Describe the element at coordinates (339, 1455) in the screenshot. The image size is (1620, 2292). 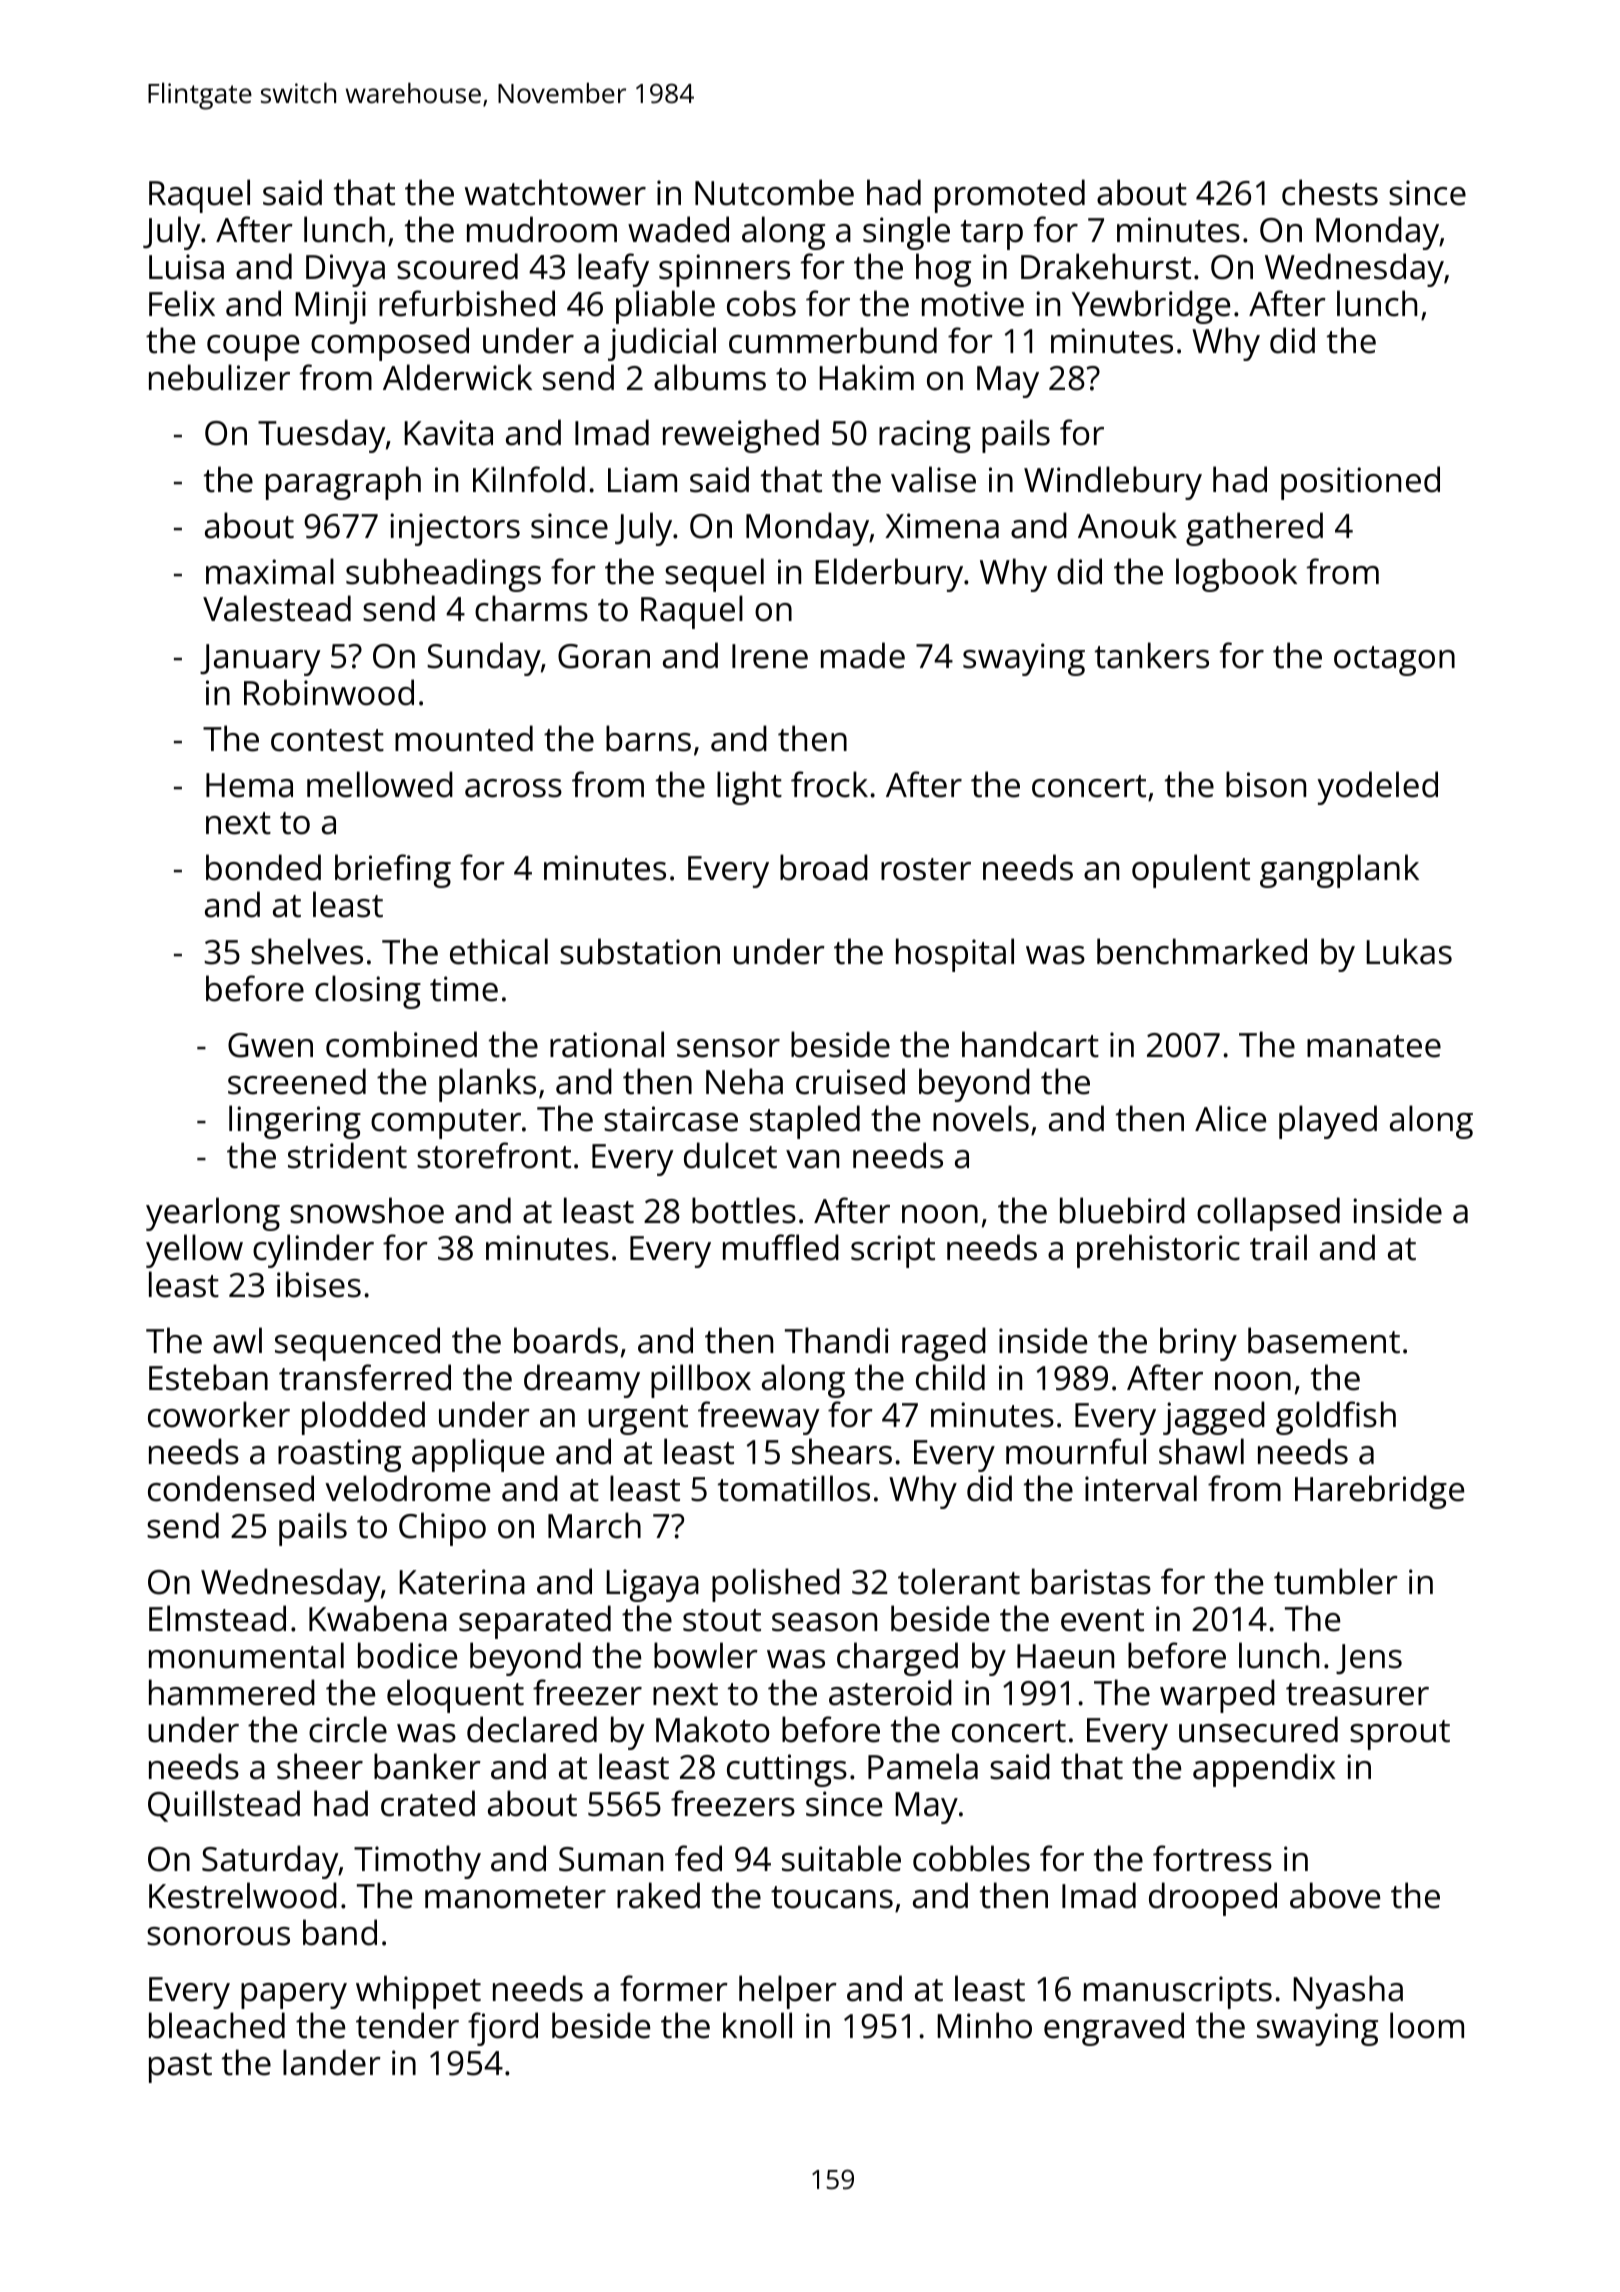
I see `roasting` at that location.
